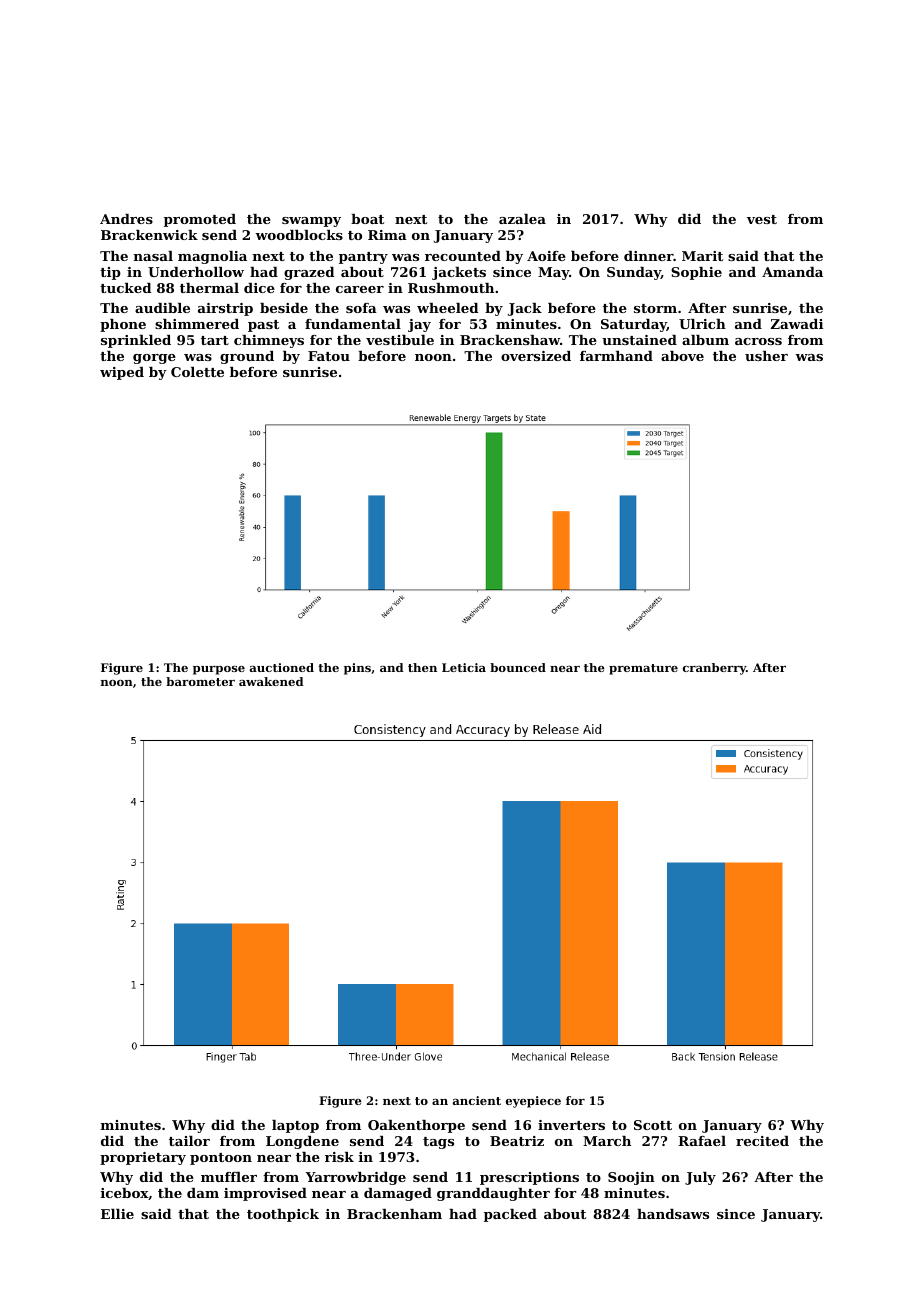  Describe the element at coordinates (422, 667) in the screenshot. I see `then` at that location.
